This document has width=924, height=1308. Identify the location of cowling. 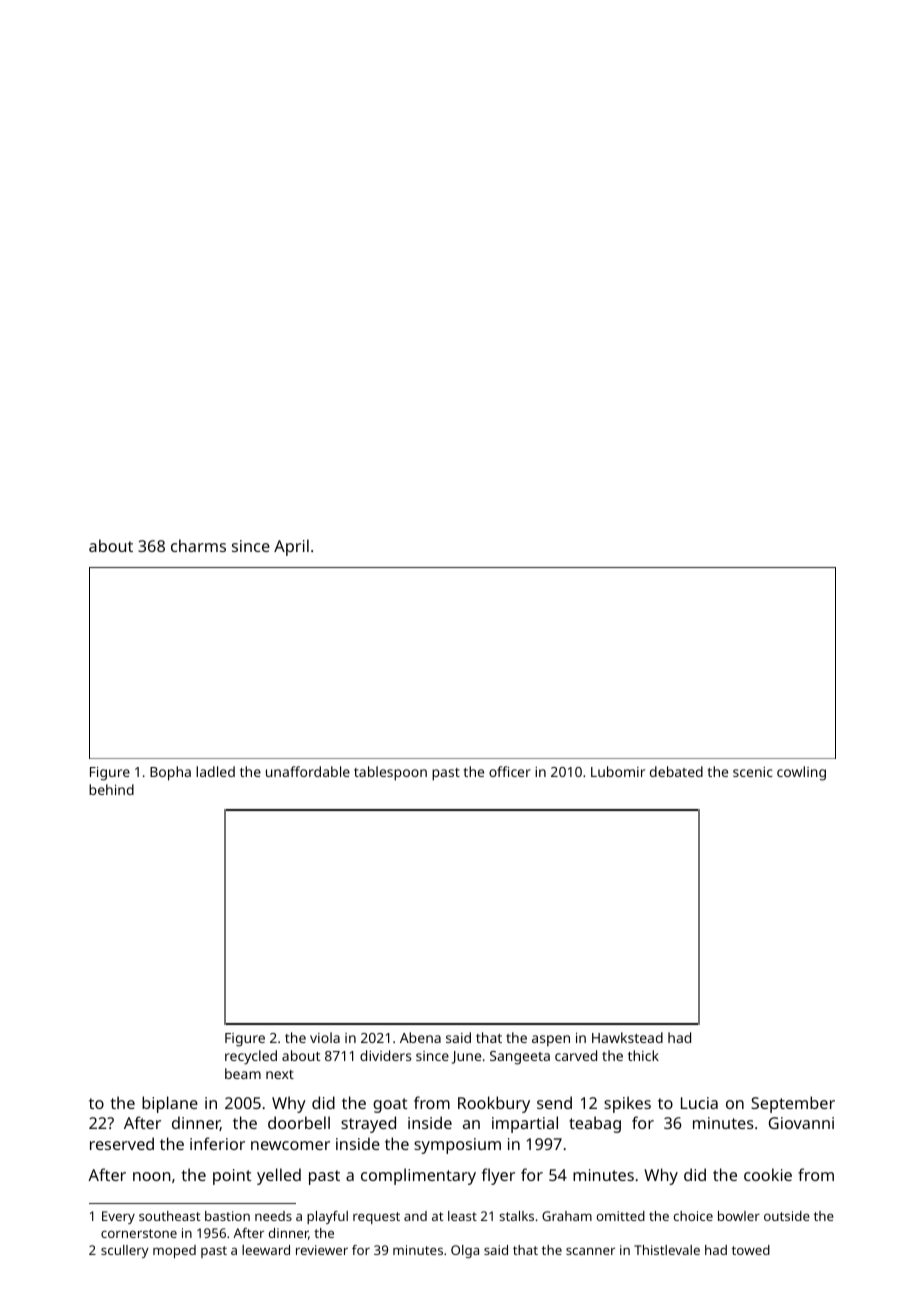
(801, 773).
